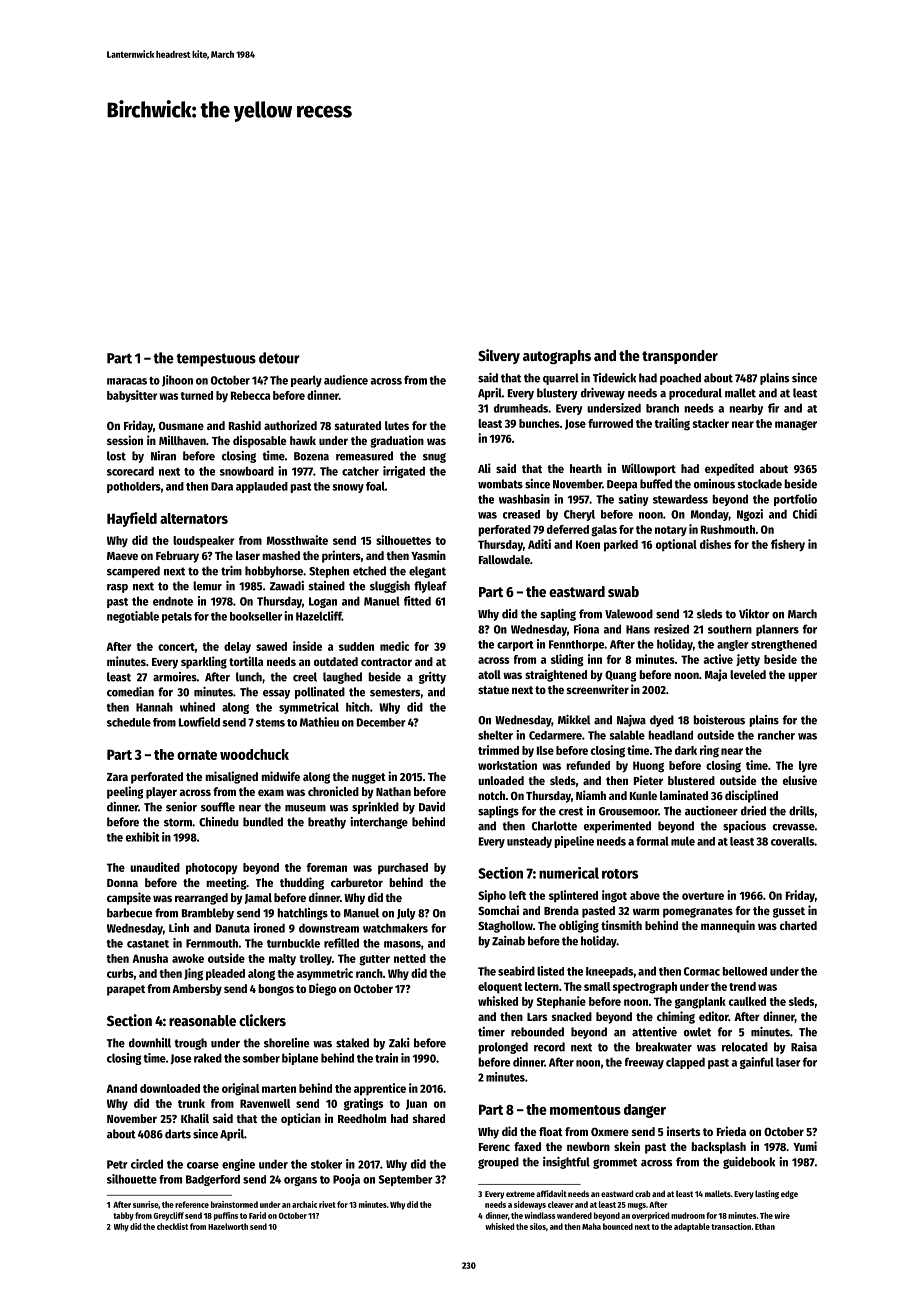 This screenshot has width=924, height=1308. Describe the element at coordinates (121, 1088) in the screenshot. I see `Anand` at that location.
